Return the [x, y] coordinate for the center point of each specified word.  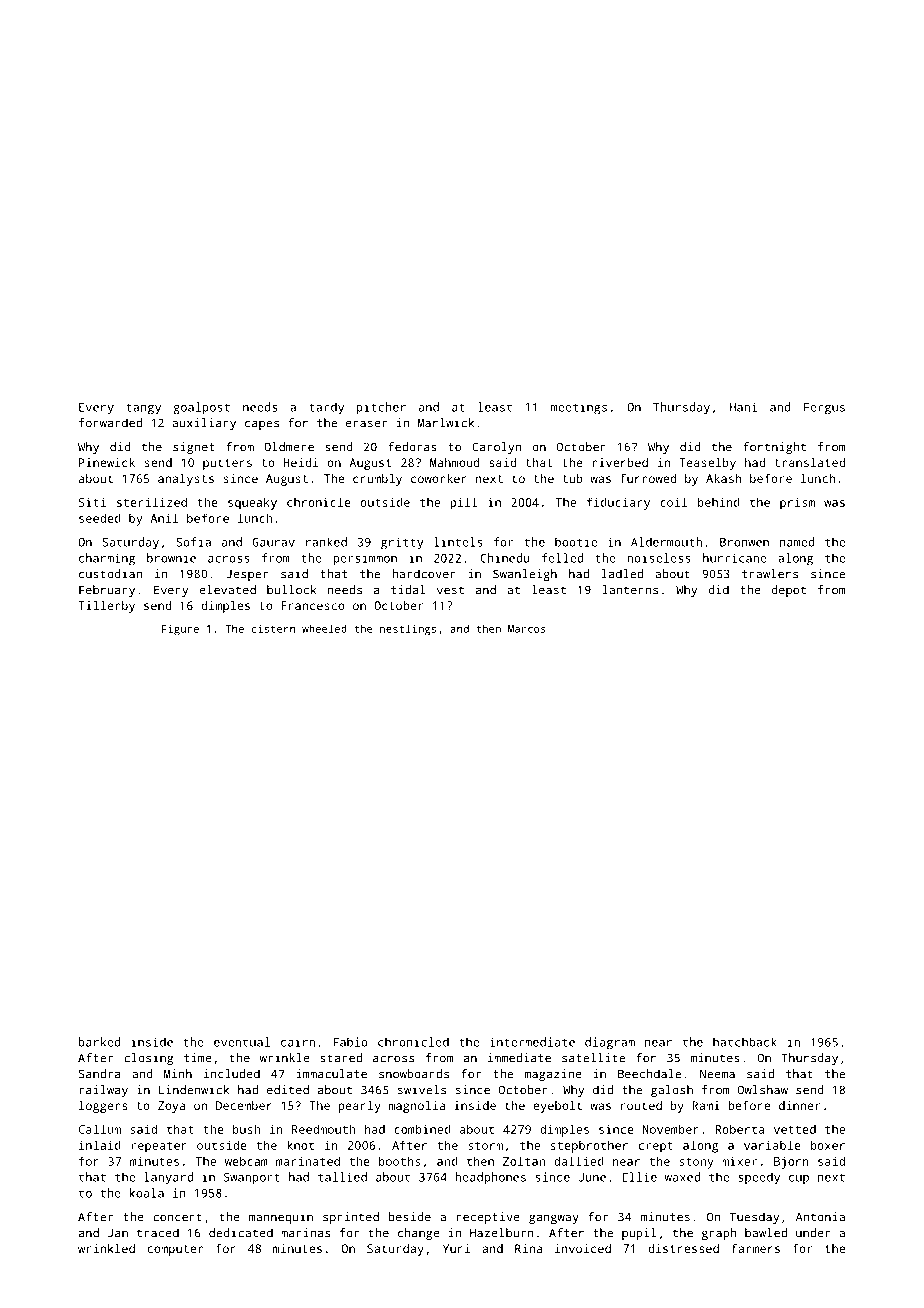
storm [485, 1145]
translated [810, 462]
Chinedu [505, 558]
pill [464, 503]
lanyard [168, 1178]
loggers [103, 1107]
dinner [799, 1105]
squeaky [252, 503]
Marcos [527, 629]
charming [107, 559]
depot [789, 591]
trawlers [770, 574]
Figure [180, 630]
